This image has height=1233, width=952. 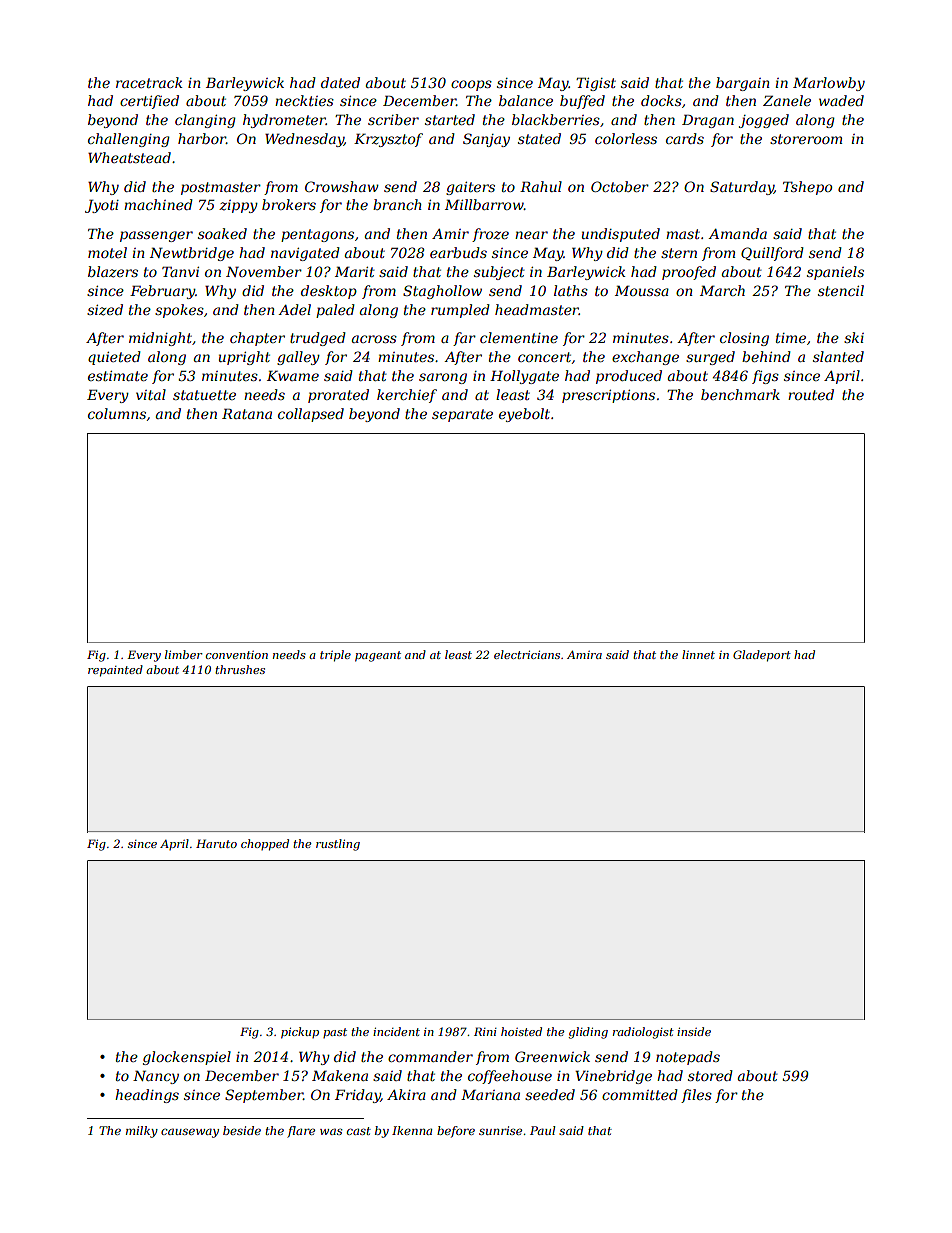 What do you see at coordinates (543, 1130) in the image?
I see `Paul` at bounding box center [543, 1130].
